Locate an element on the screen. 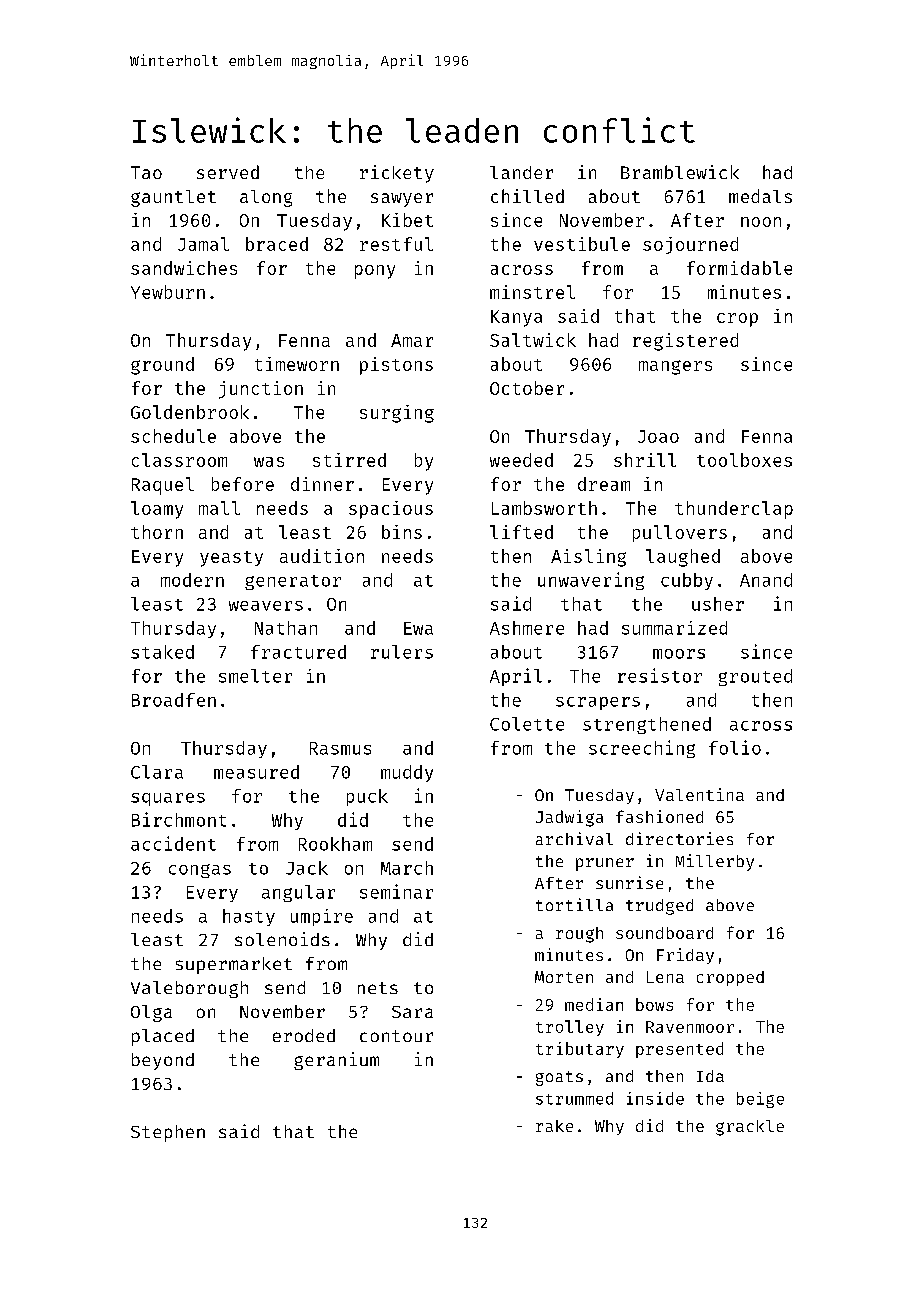 This screenshot has width=924, height=1311. grouted is located at coordinates (755, 677).
